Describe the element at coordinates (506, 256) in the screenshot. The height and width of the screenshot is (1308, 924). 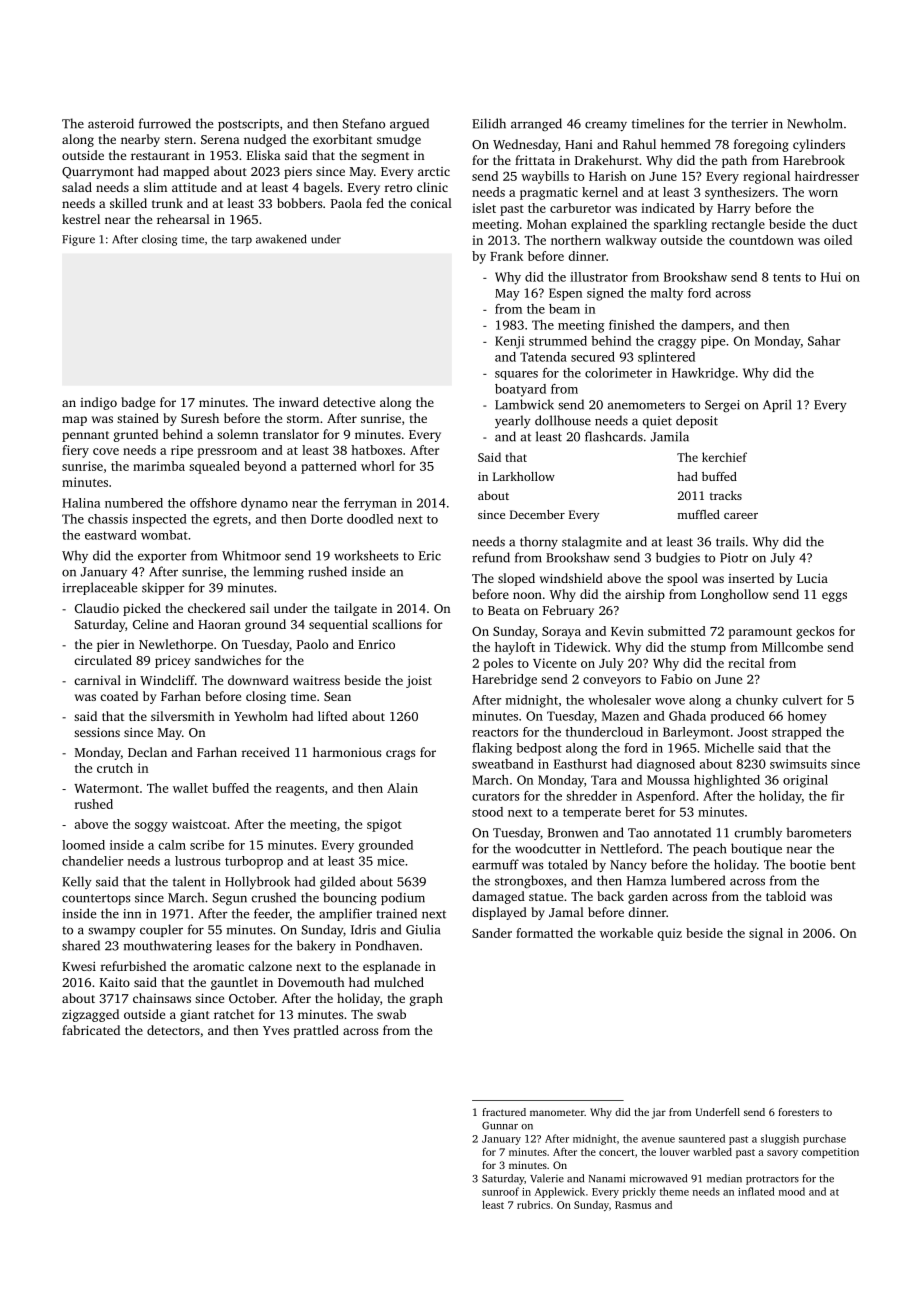
I see `Frank` at that location.
